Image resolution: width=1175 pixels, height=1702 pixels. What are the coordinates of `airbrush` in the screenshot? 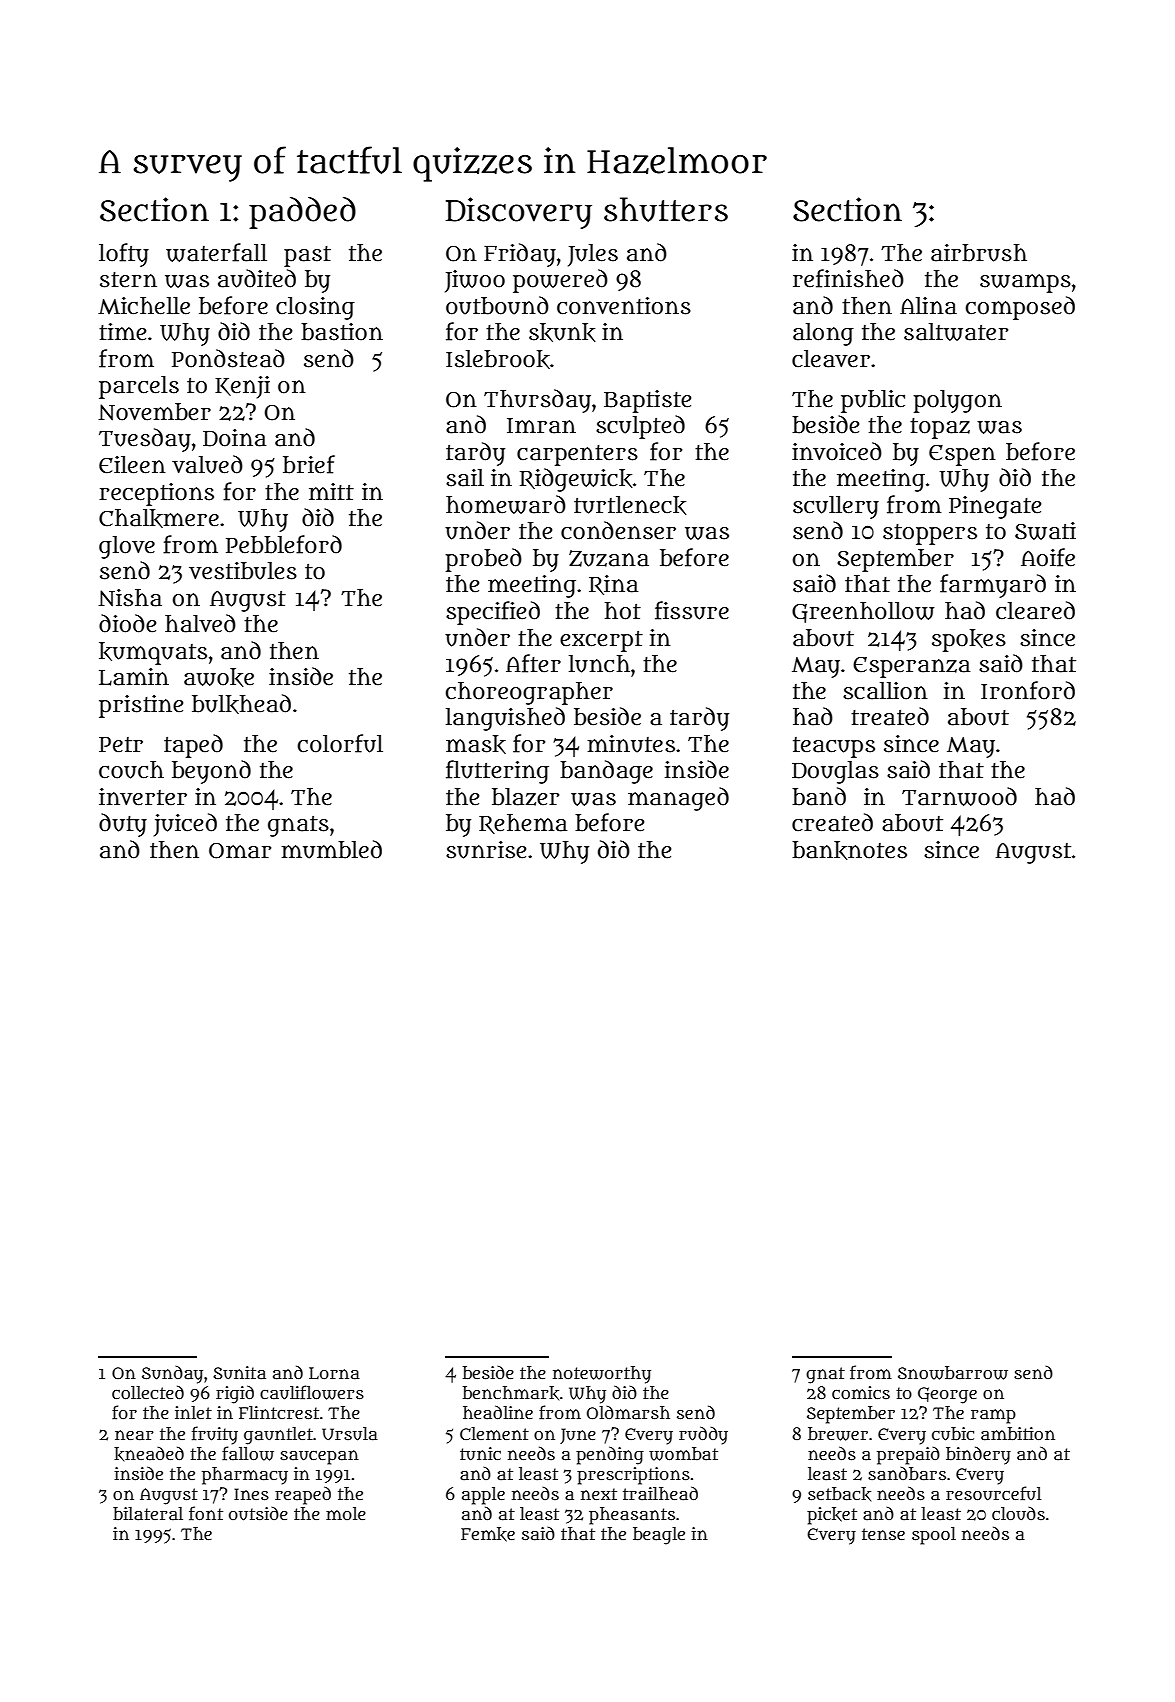 It's located at (979, 253).
